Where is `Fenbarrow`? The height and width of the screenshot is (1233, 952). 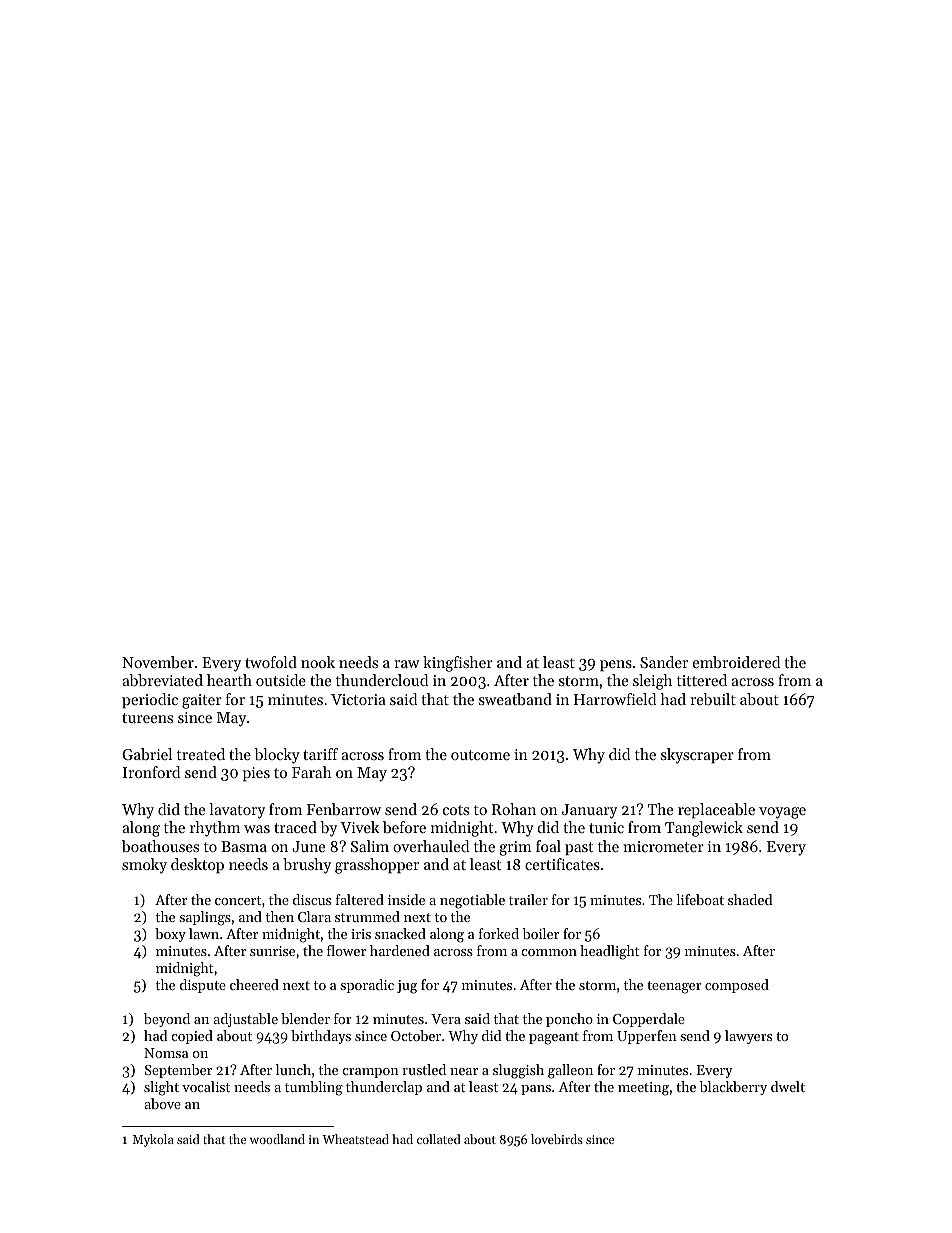 Fenbarrow is located at coordinates (344, 809).
